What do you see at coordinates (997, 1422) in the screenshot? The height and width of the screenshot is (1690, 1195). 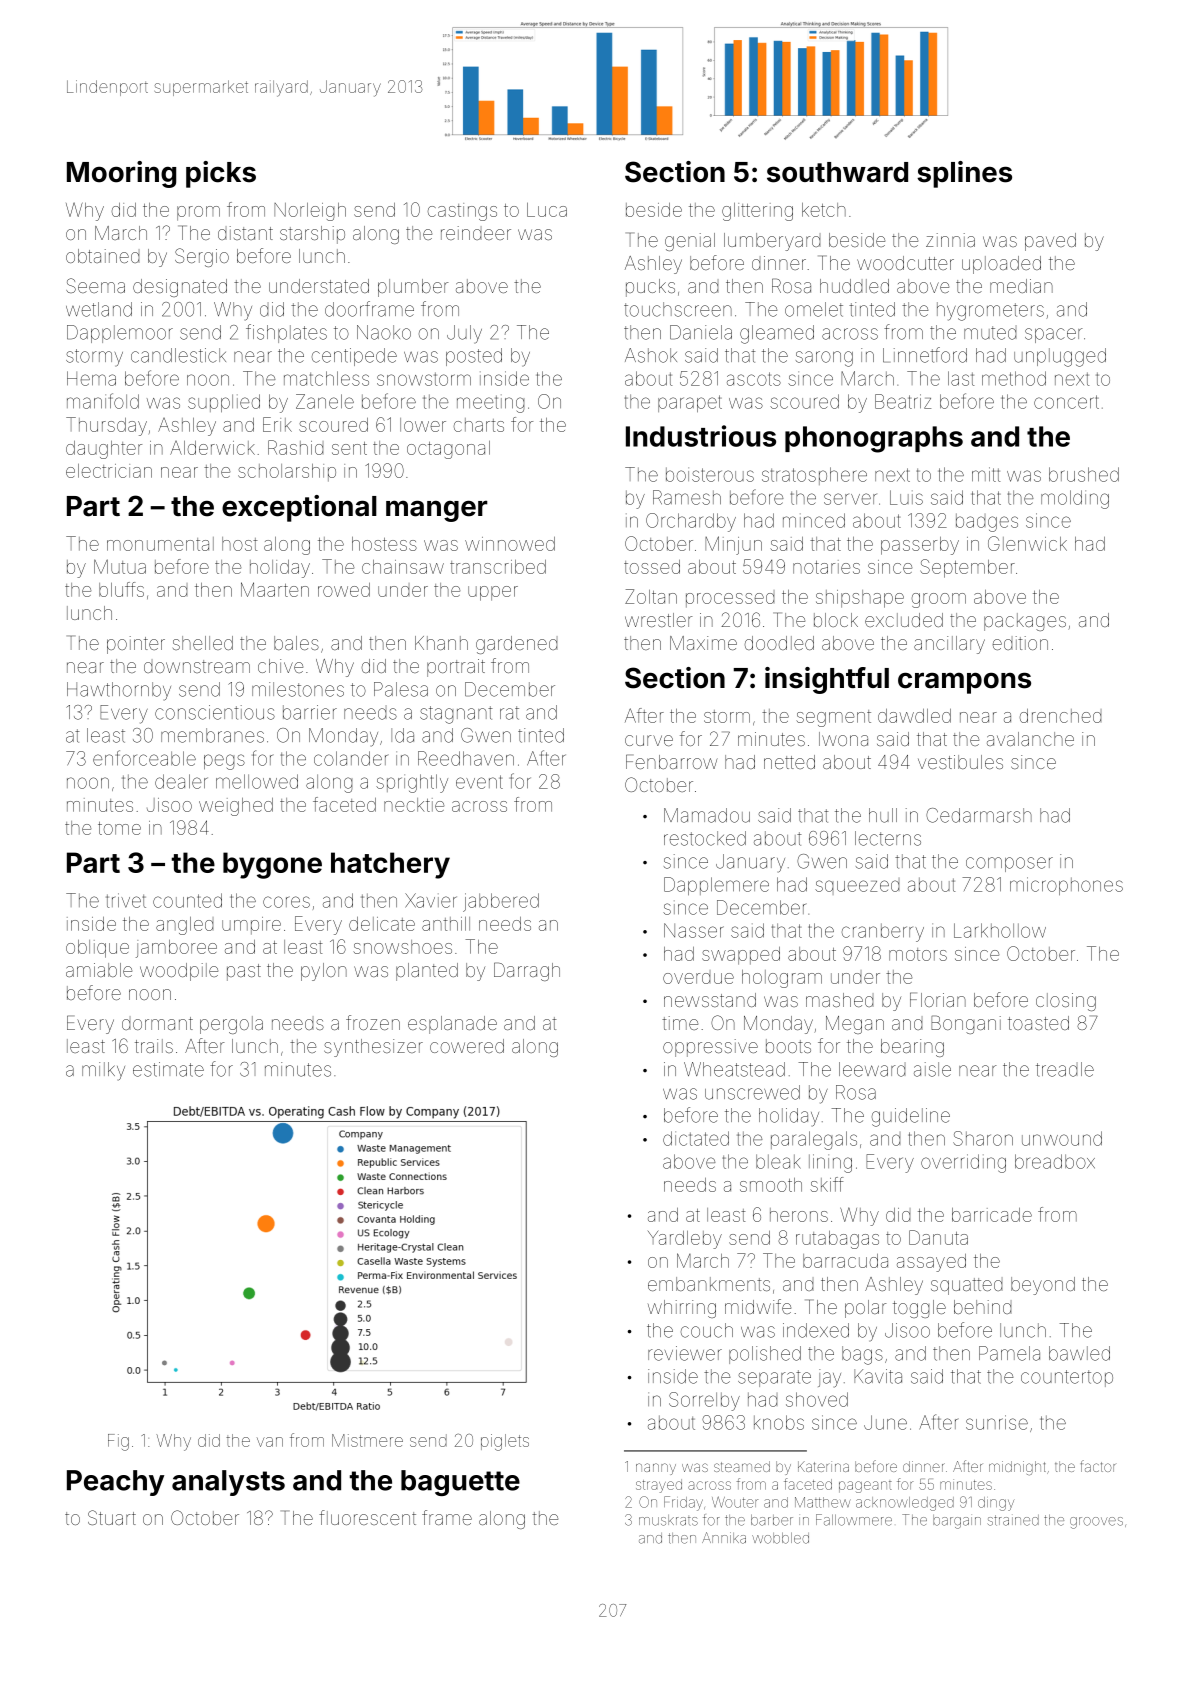 I see `sunrise` at bounding box center [997, 1422].
